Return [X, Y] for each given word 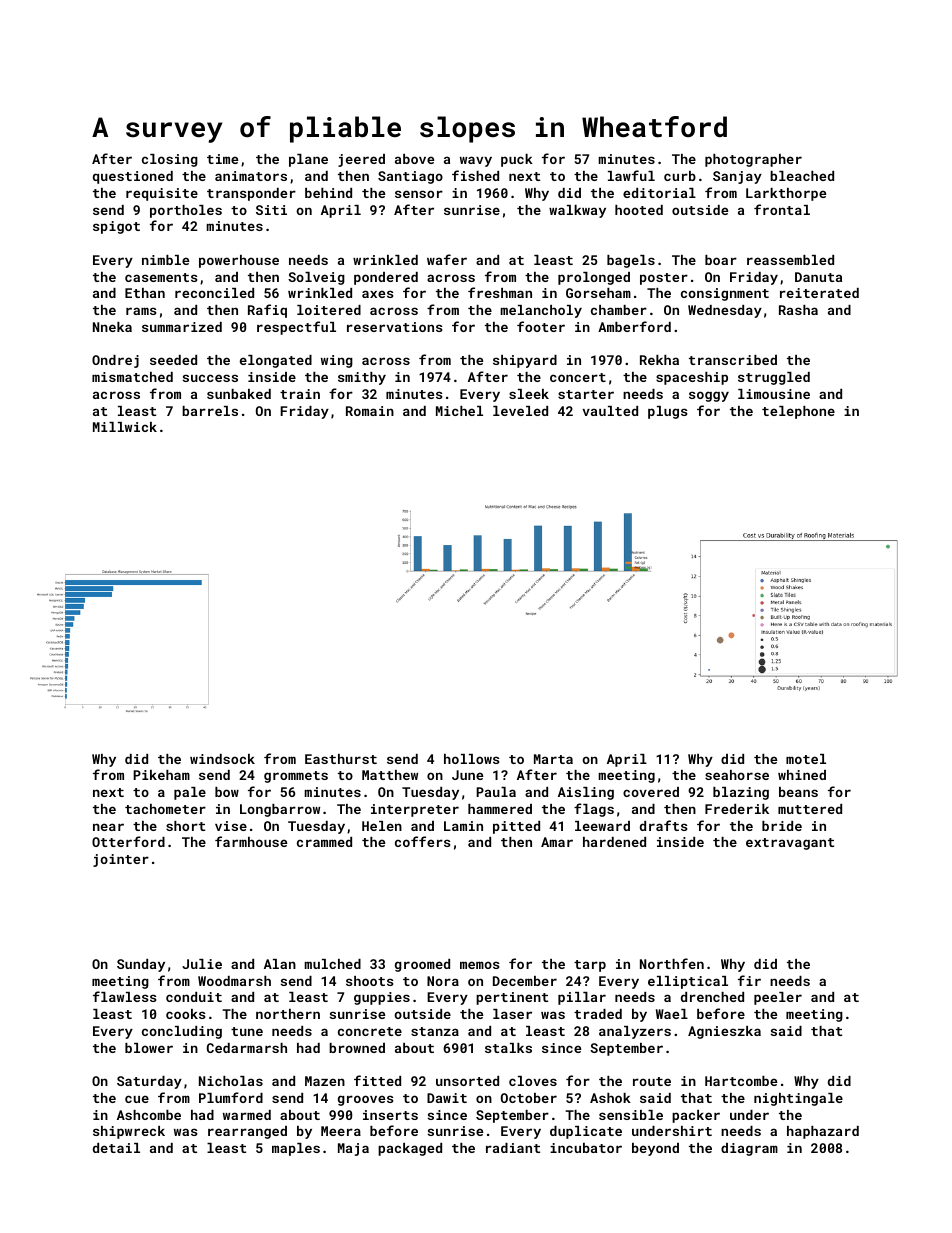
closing [170, 160]
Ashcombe [149, 1115]
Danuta [818, 277]
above [414, 159]
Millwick [125, 427]
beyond [655, 1149]
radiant [513, 1148]
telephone [798, 412]
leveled [520, 411]
